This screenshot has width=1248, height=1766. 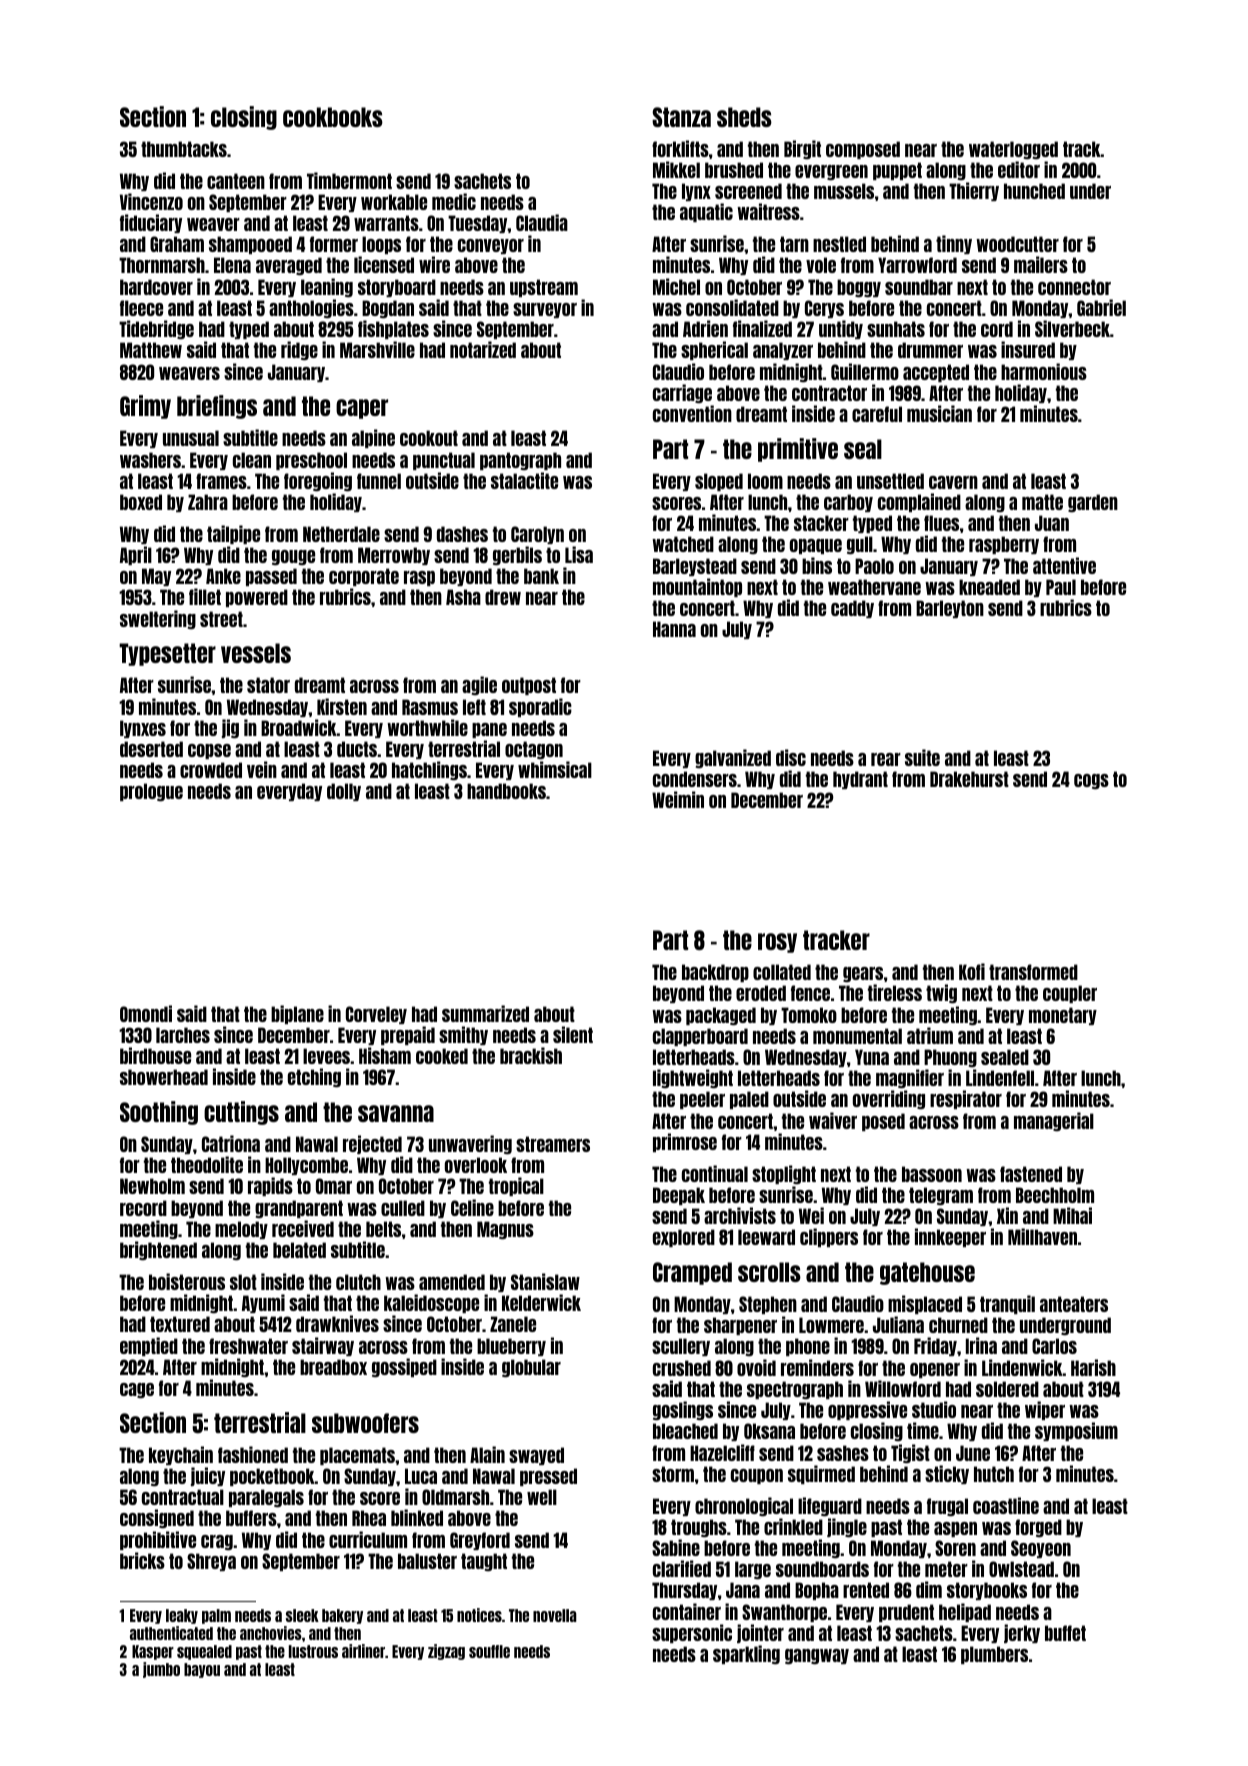 I want to click on anthologies, so click(x=311, y=309).
